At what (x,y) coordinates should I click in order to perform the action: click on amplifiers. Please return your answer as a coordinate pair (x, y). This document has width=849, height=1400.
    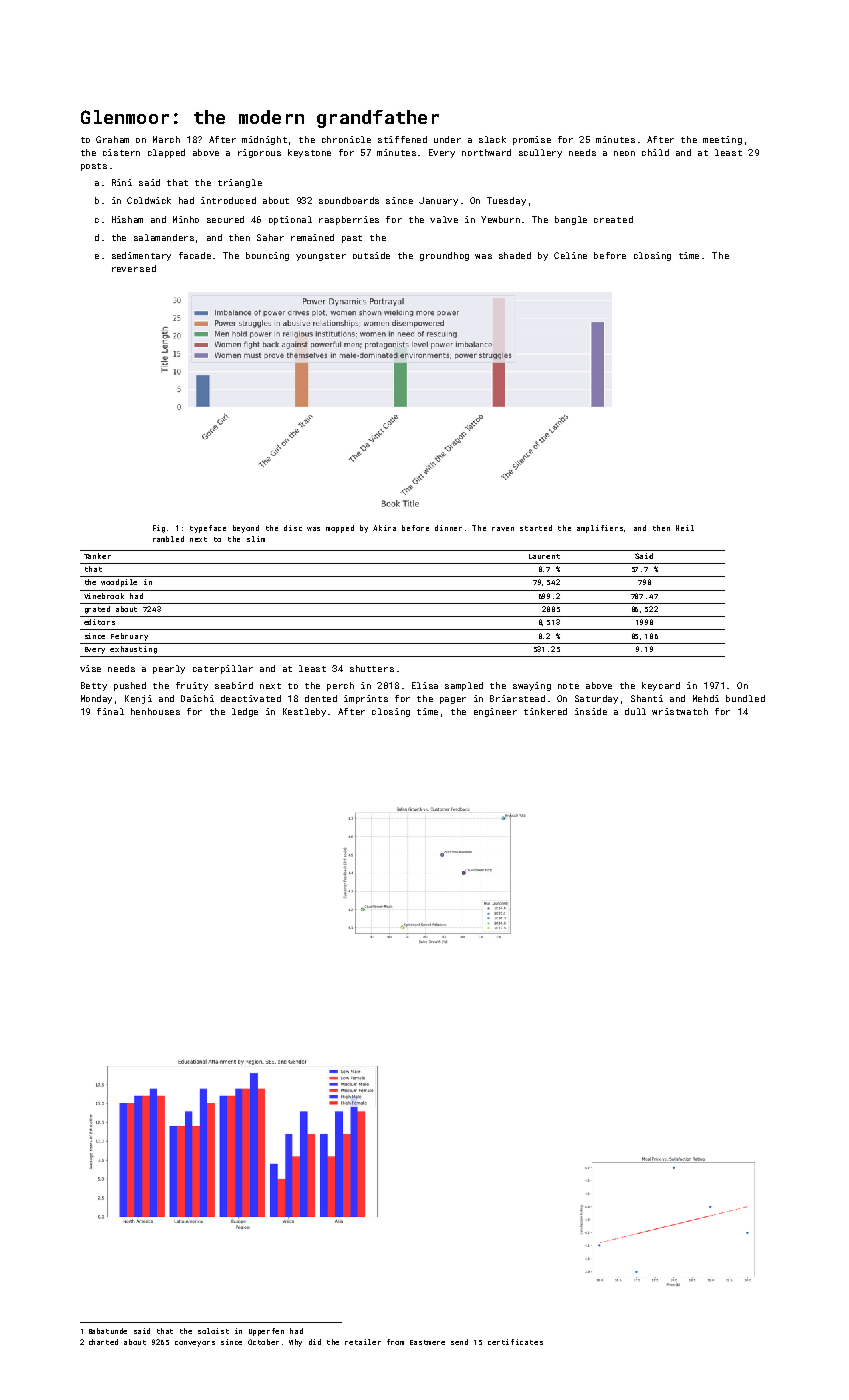
    Looking at the image, I should click on (601, 529).
